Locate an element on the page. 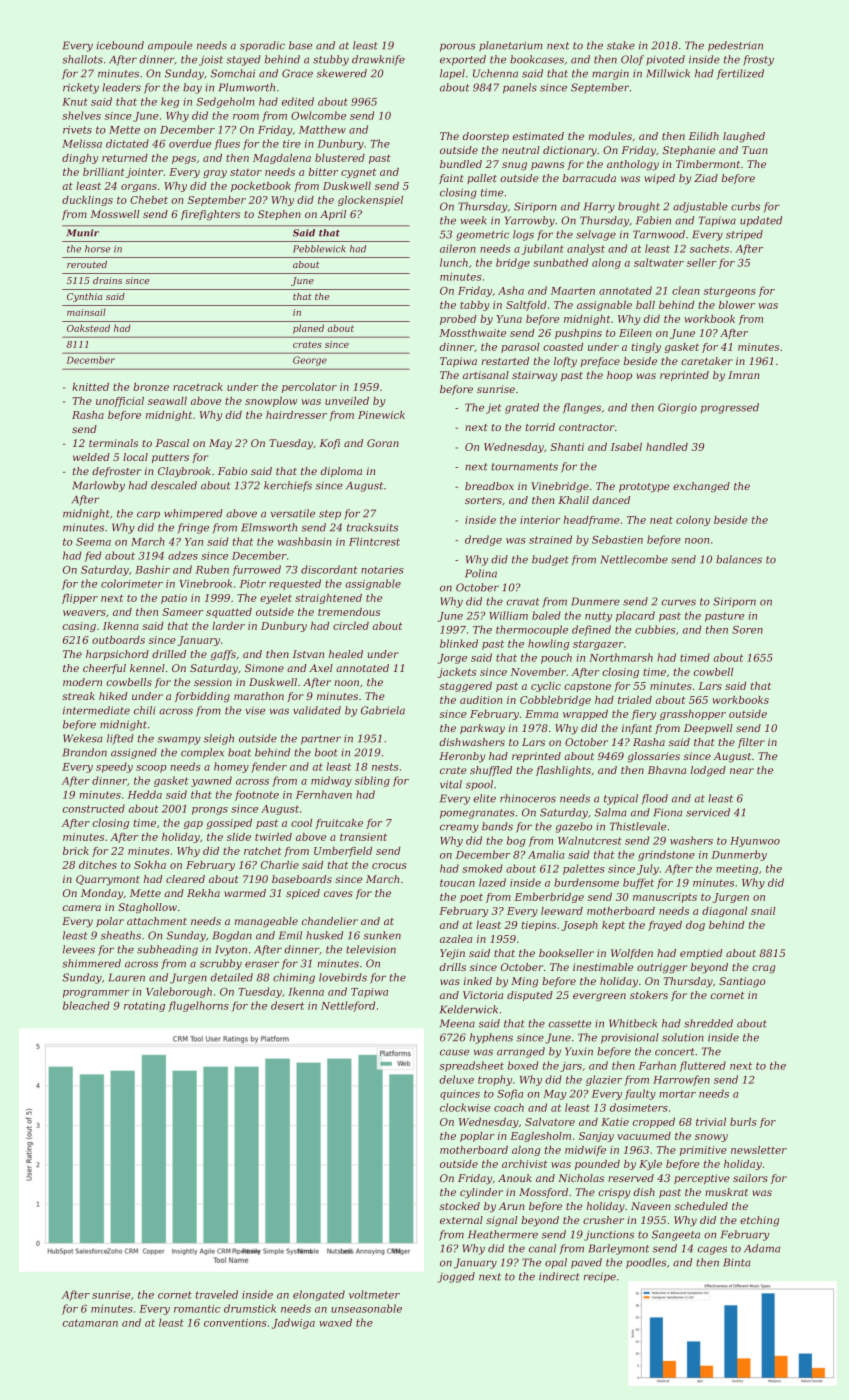  squatted is located at coordinates (229, 613).
